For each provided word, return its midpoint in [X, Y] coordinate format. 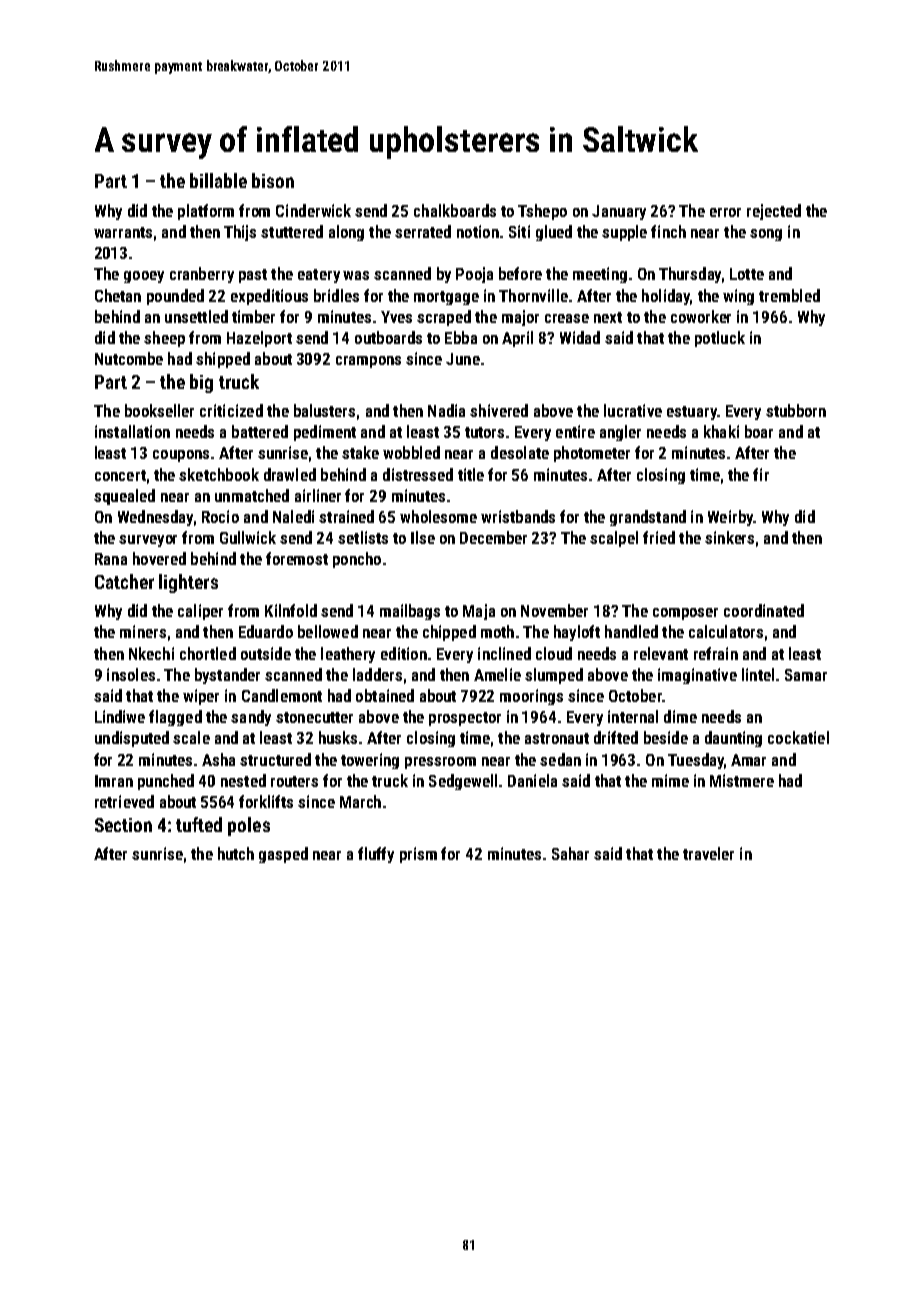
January [619, 212]
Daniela [532, 780]
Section [123, 825]
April [517, 339]
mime [670, 780]
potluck [720, 339]
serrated [423, 231]
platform [206, 212]
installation [132, 431]
